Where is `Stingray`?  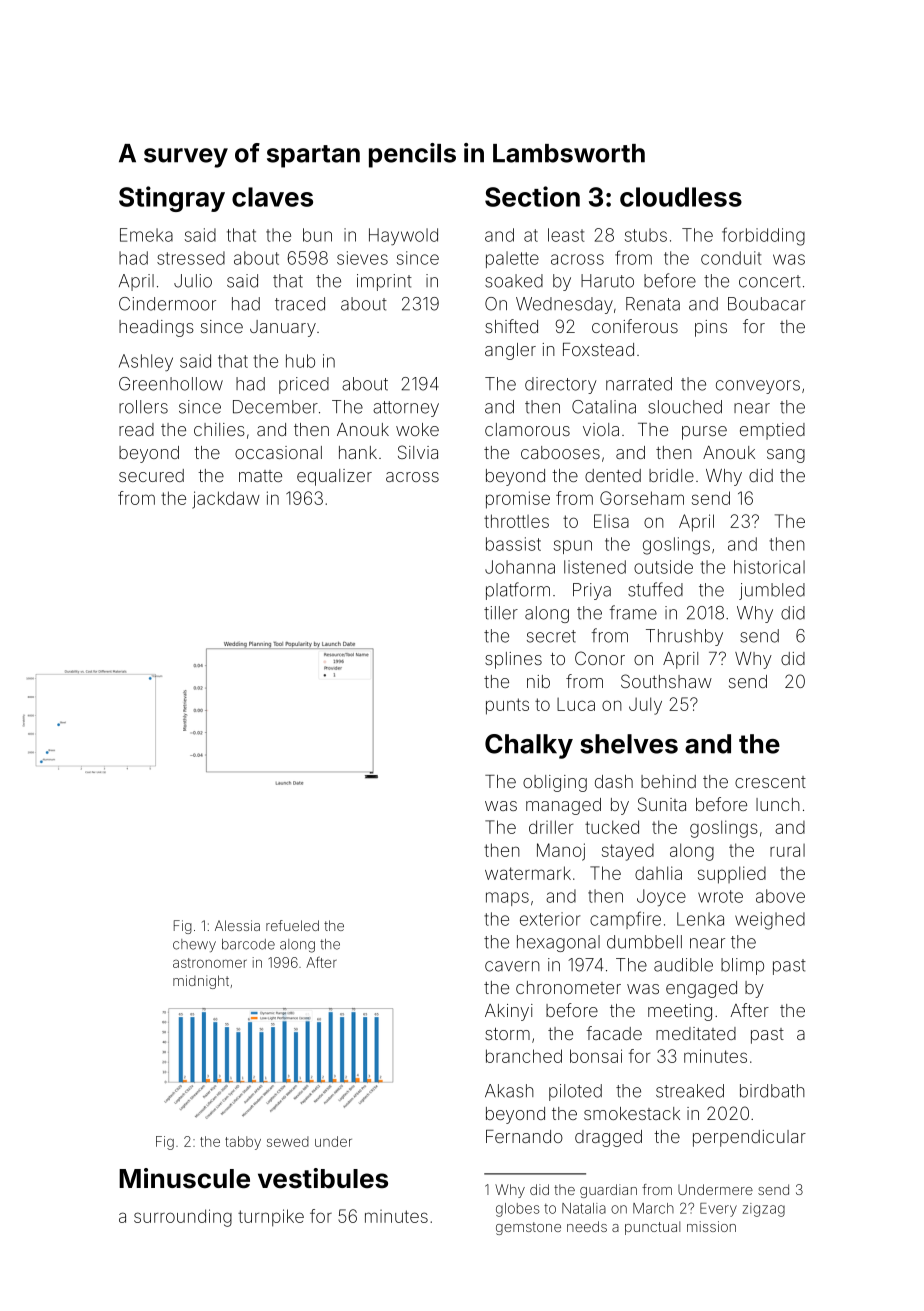
Stingray is located at coordinates (172, 199).
